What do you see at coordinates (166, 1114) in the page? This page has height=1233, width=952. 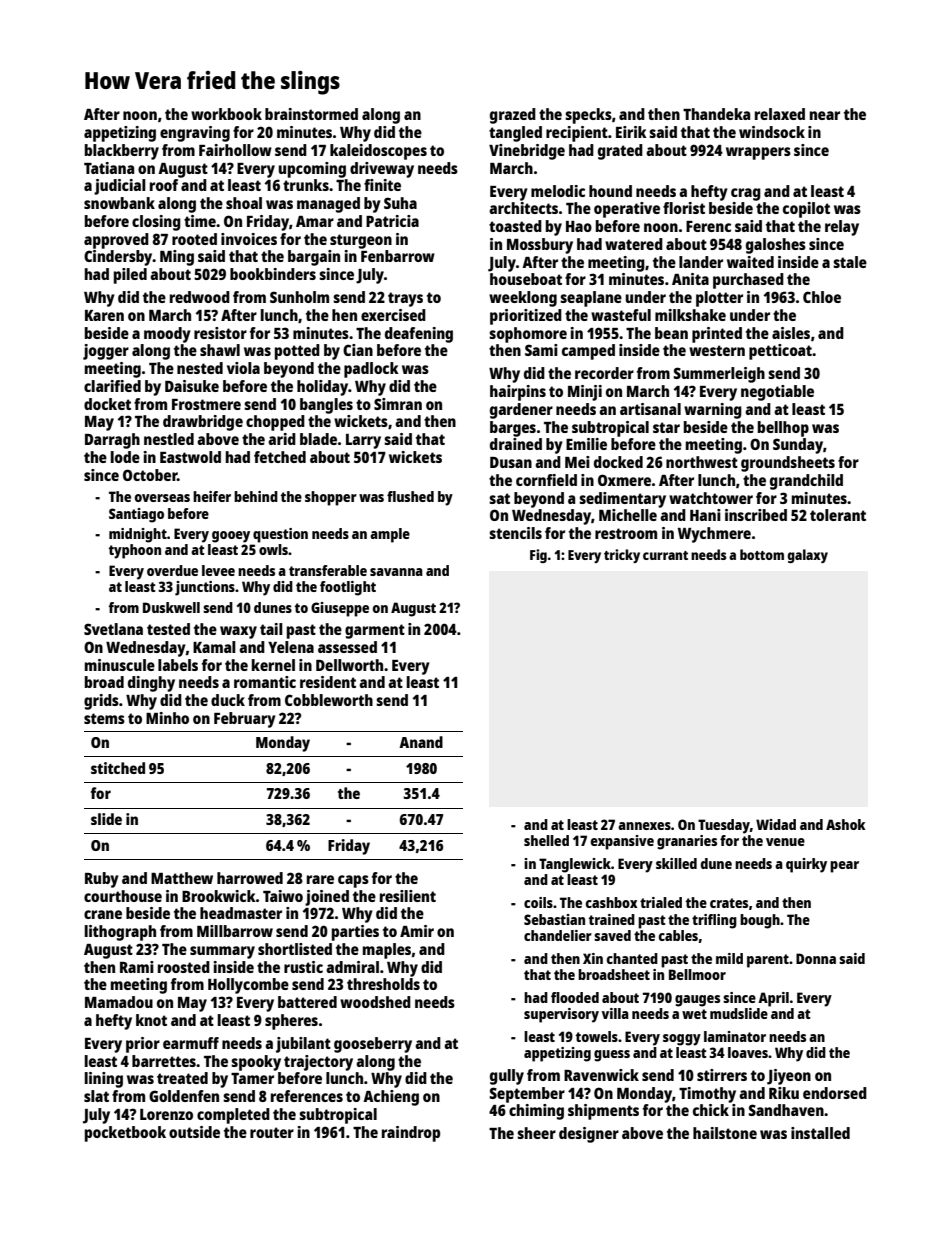 I see `Lorenzo` at bounding box center [166, 1114].
